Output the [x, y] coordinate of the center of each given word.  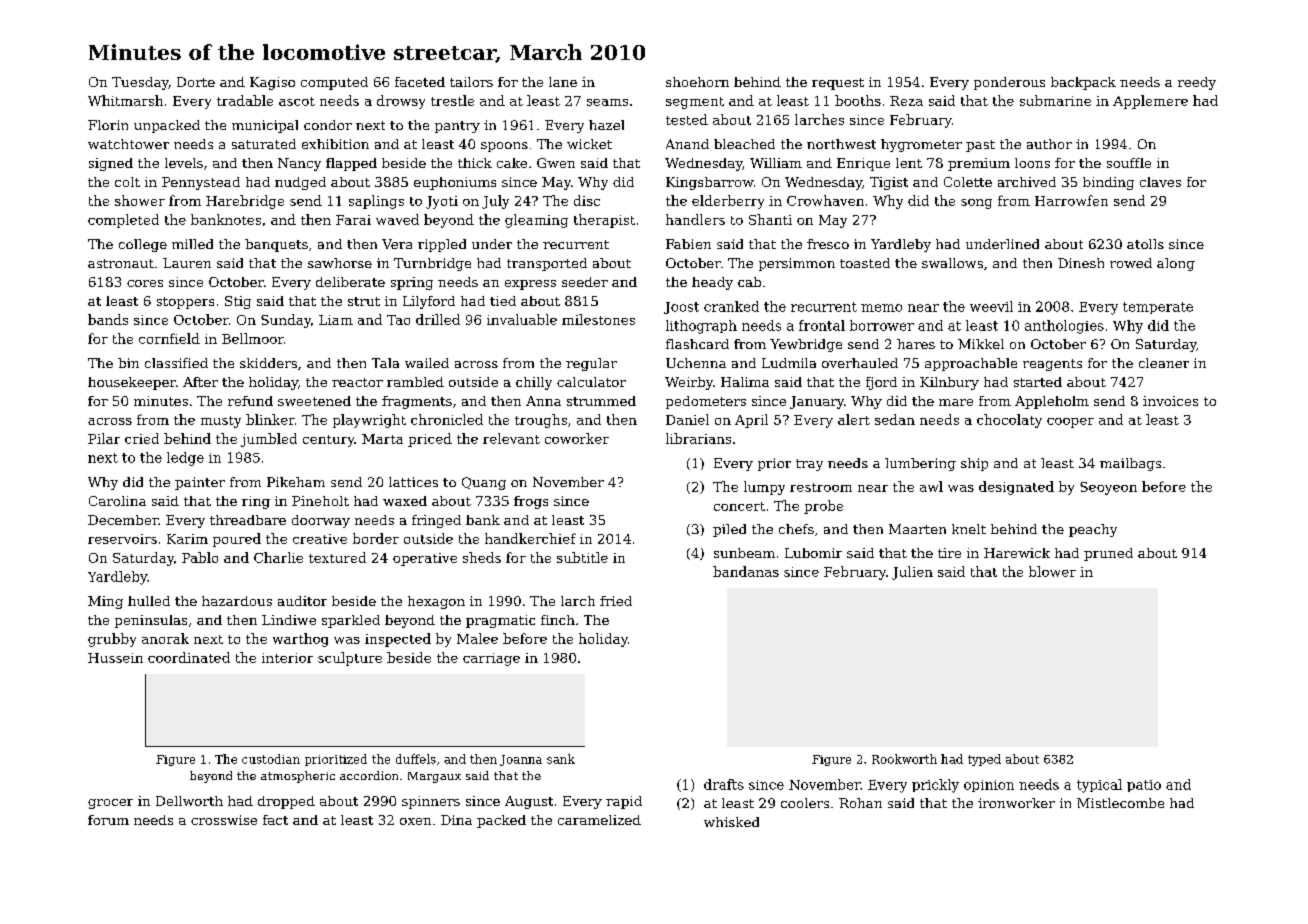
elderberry [728, 202]
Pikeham [296, 482]
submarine [1055, 100]
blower [1052, 571]
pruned [1108, 554]
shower [140, 200]
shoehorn [697, 82]
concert [739, 506]
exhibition [335, 144]
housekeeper [132, 383]
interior [287, 658]
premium [979, 164]
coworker [577, 438]
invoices [1170, 401]
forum [108, 820]
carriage [491, 659]
